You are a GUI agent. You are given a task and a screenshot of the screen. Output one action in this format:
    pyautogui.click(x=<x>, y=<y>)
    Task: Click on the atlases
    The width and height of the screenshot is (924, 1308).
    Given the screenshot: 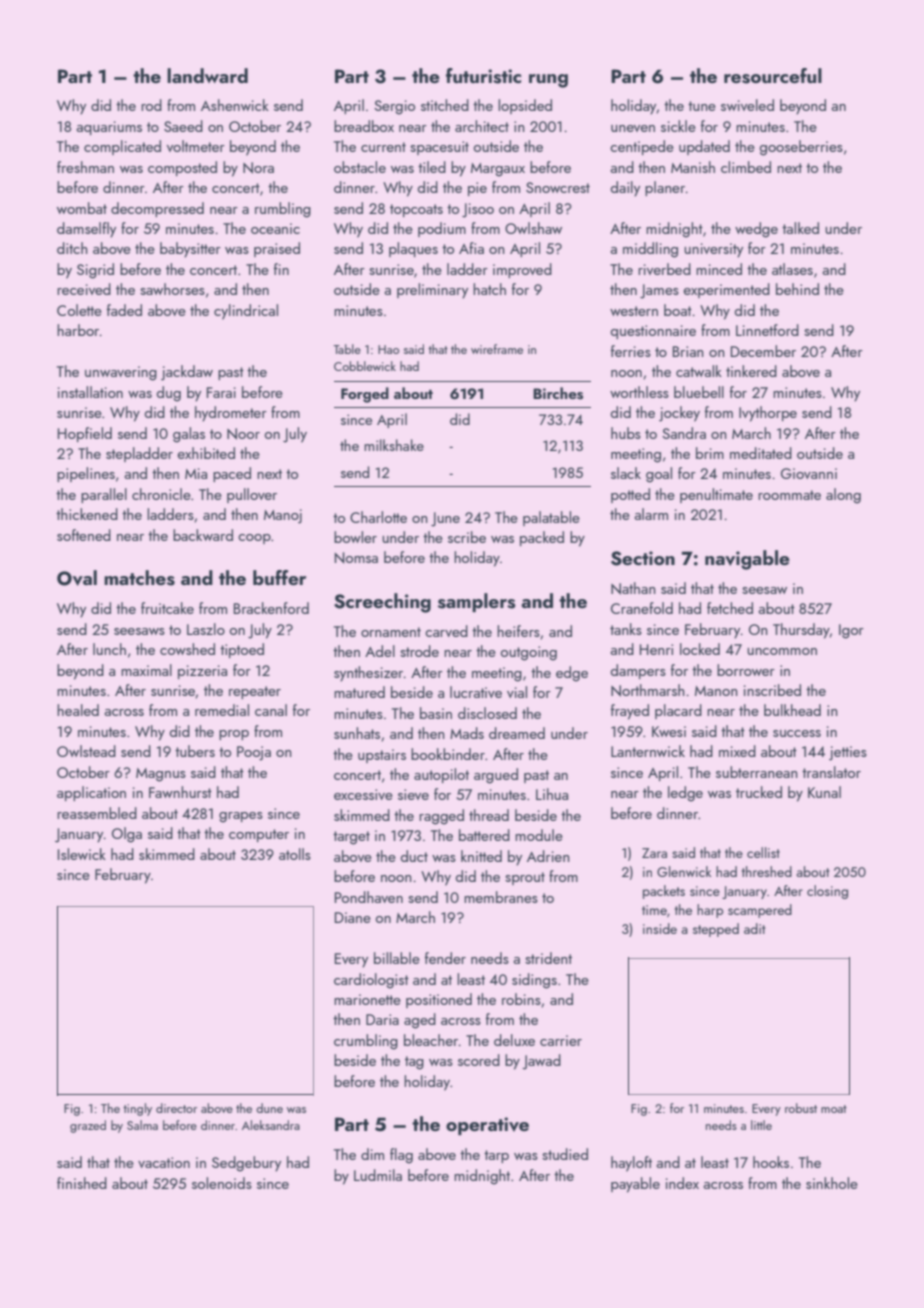 What is the action you would take?
    pyautogui.click(x=792, y=269)
